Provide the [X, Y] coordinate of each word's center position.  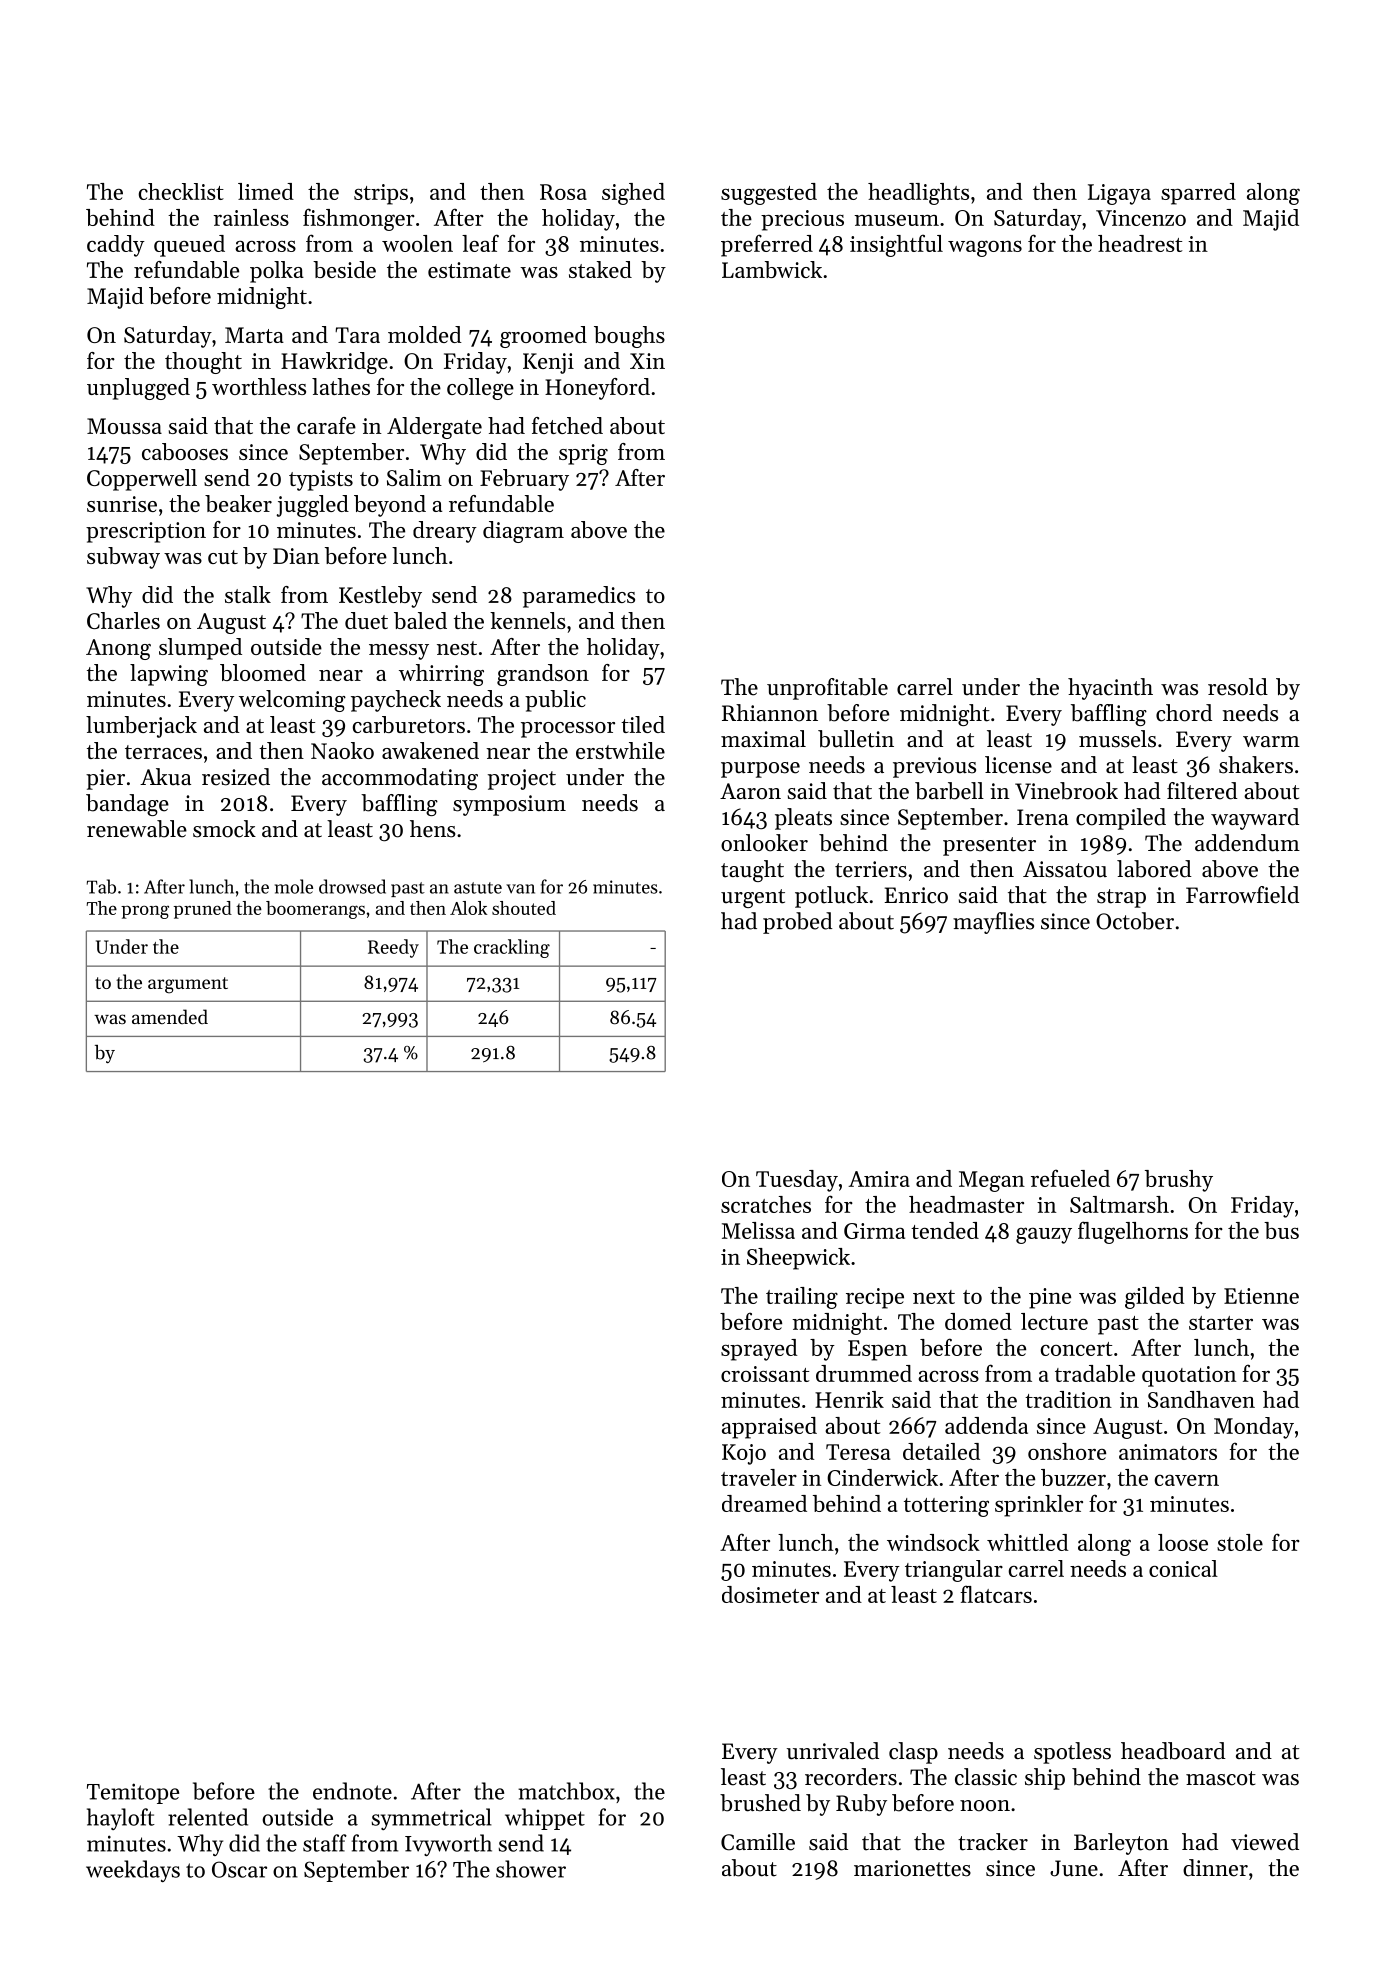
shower [531, 1869]
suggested [769, 194]
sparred [1198, 194]
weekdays [133, 1871]
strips [381, 194]
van [520, 889]
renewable [137, 829]
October [1135, 921]
